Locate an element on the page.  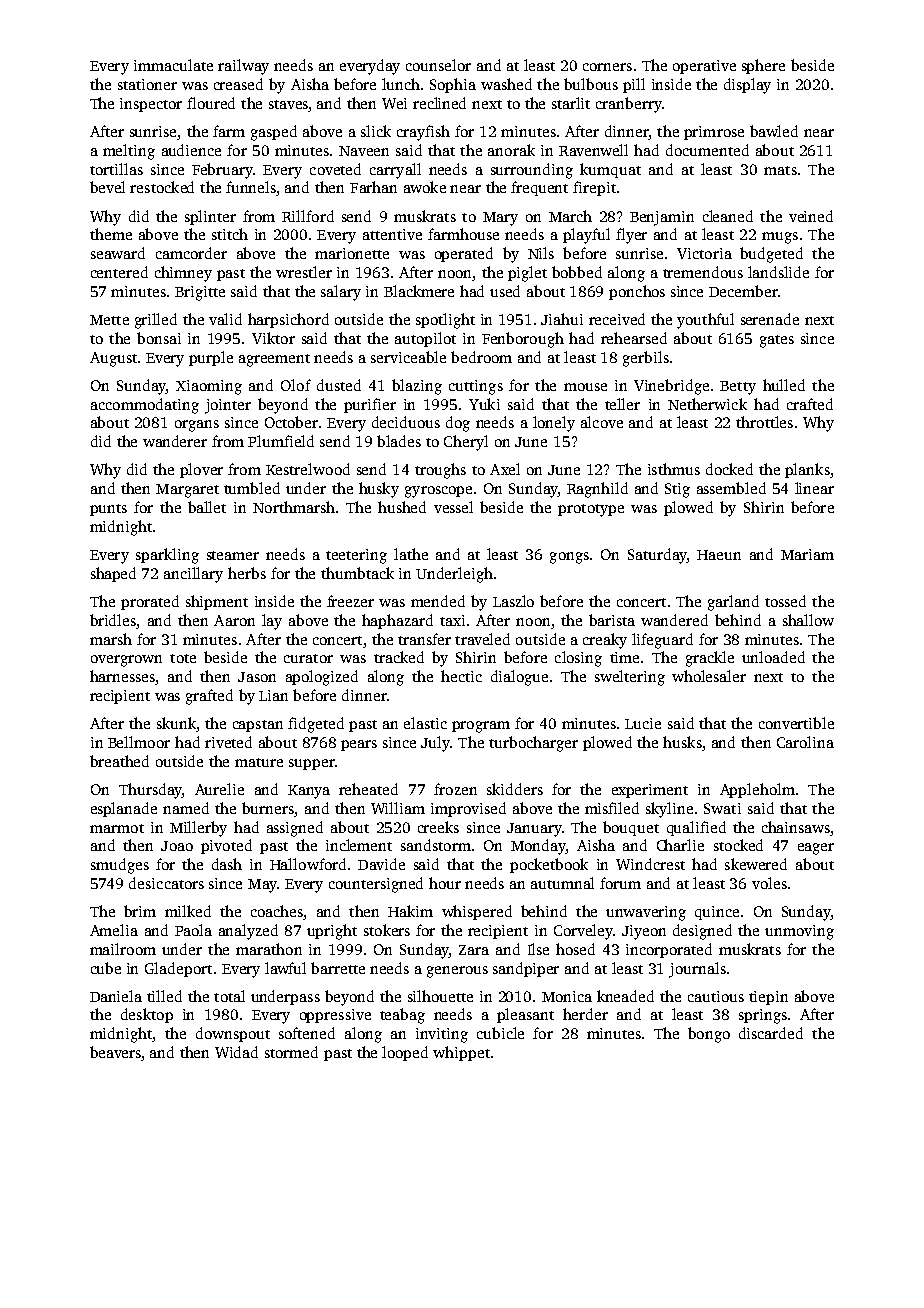
wholesaler is located at coordinates (709, 676).
